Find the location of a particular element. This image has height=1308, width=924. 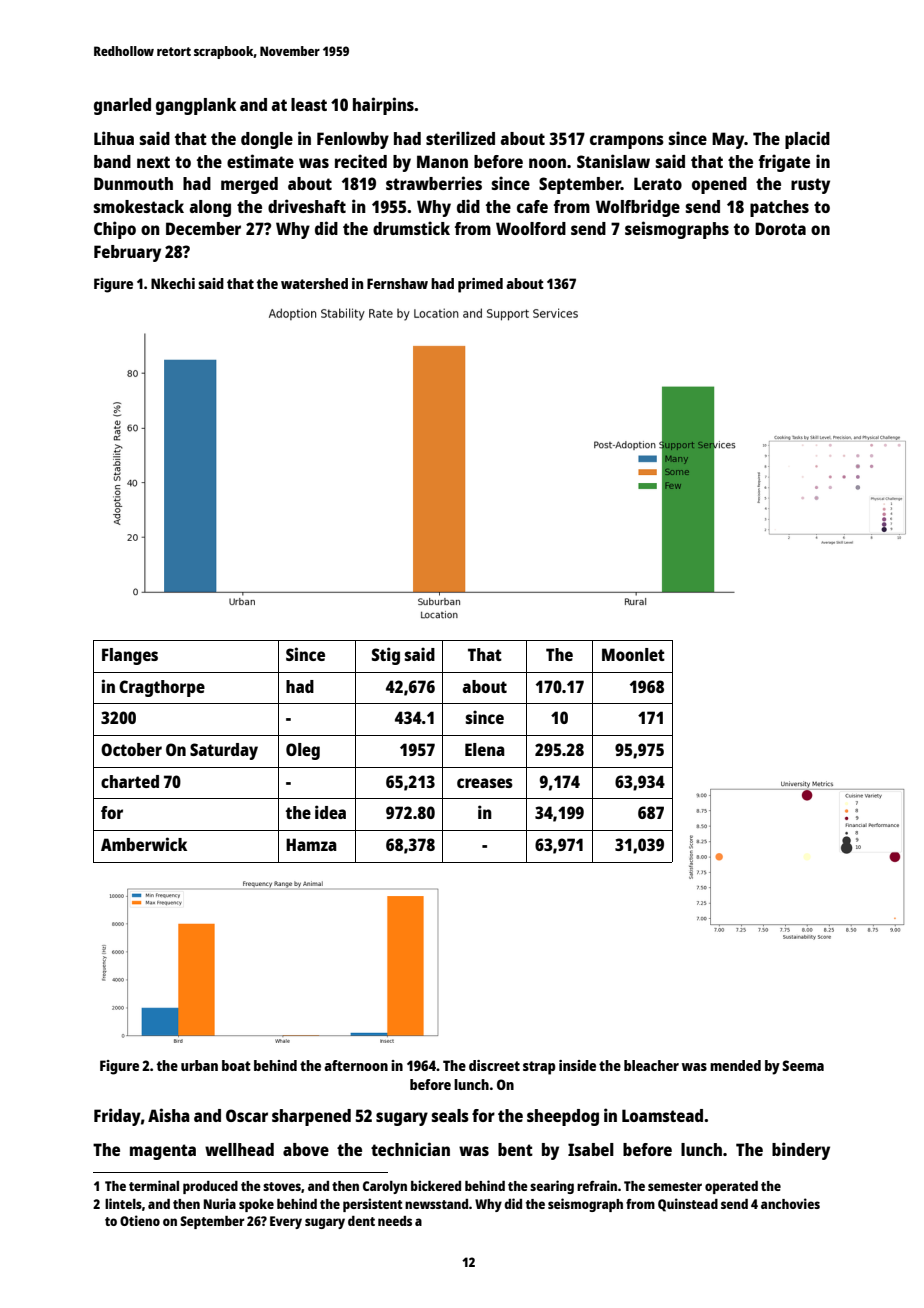

creases is located at coordinates (485, 783).
